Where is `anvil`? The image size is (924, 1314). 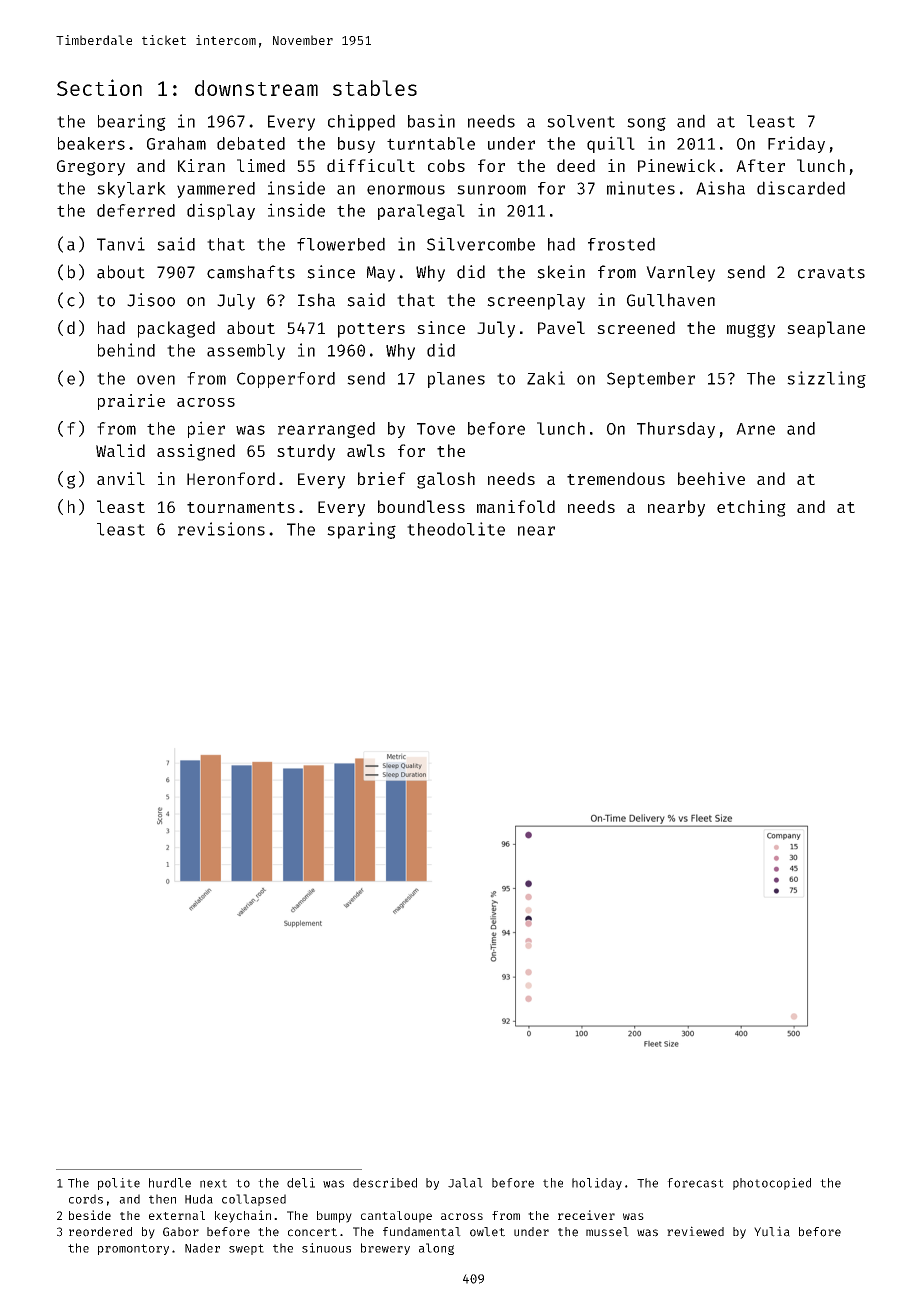
anvil is located at coordinates (121, 478).
